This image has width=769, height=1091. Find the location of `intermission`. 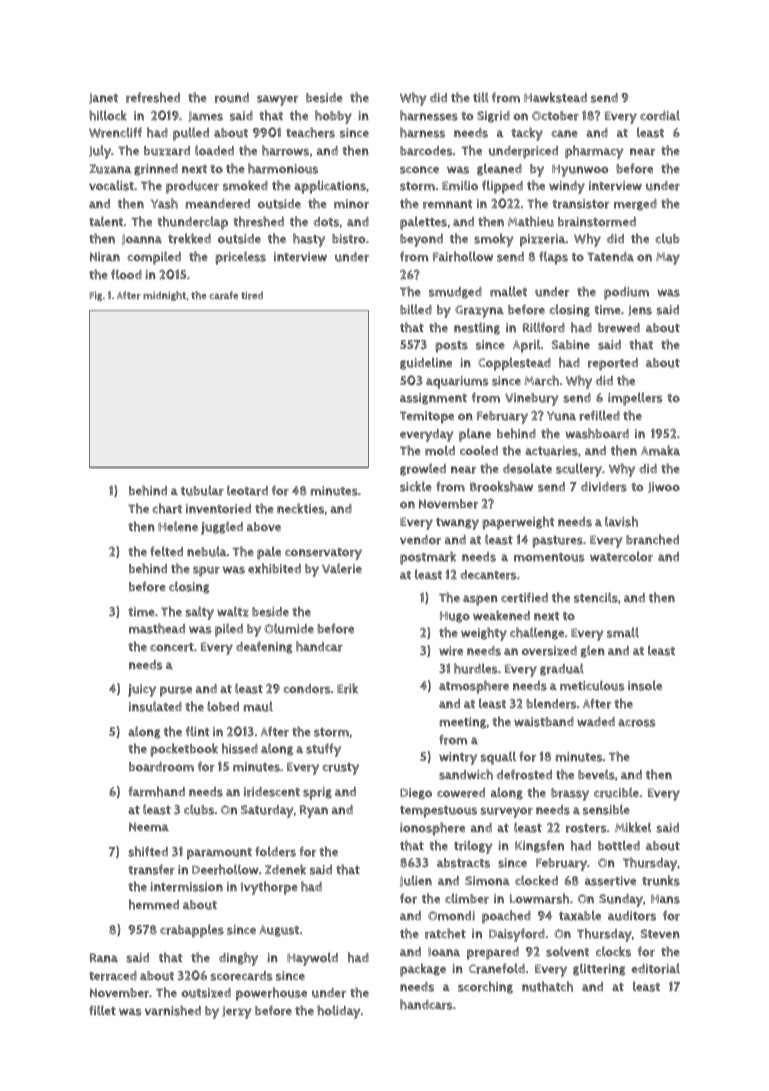

intermission is located at coordinates (186, 887).
